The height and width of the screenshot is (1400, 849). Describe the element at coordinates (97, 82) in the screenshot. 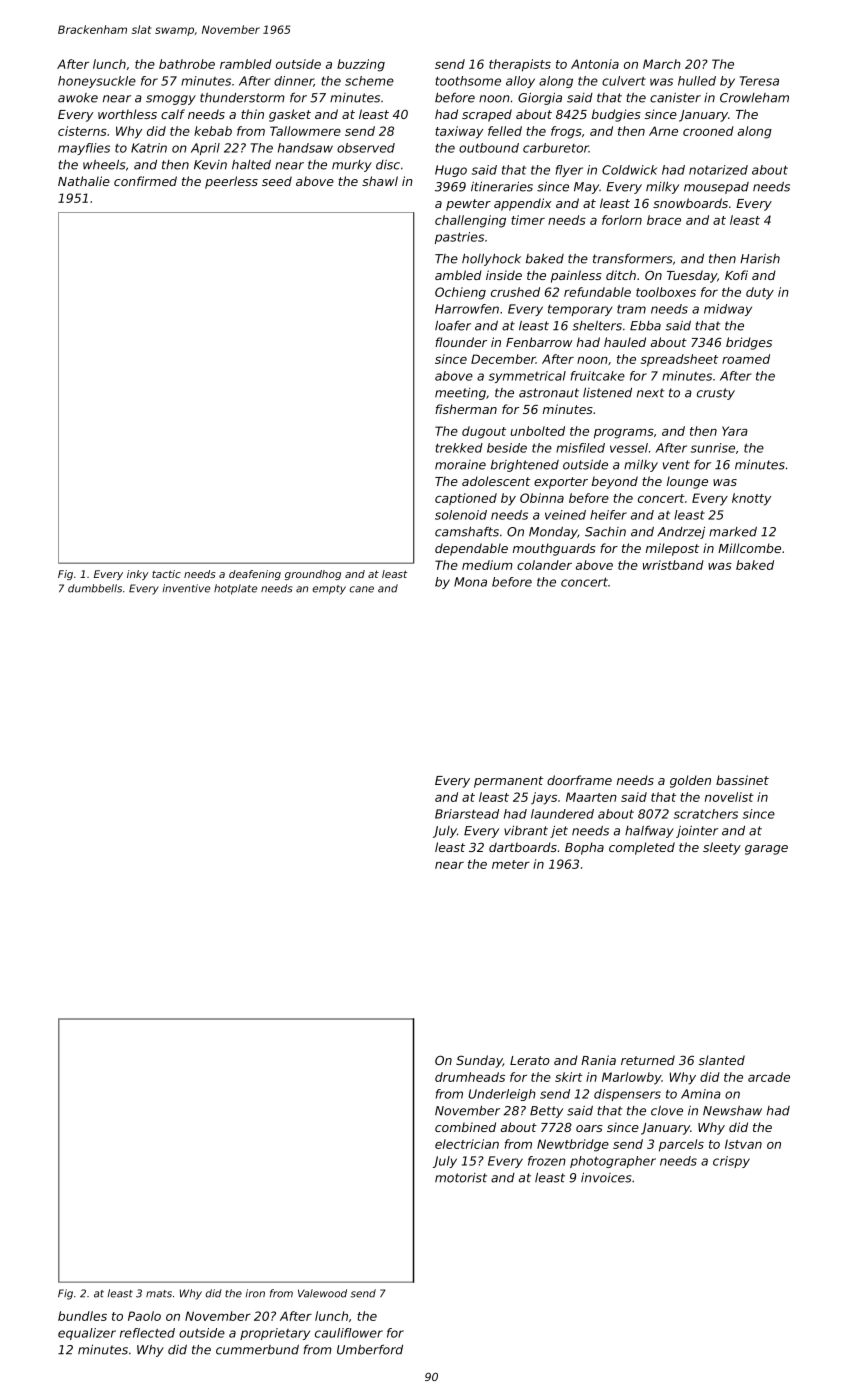

I see `honeysuckle` at that location.
